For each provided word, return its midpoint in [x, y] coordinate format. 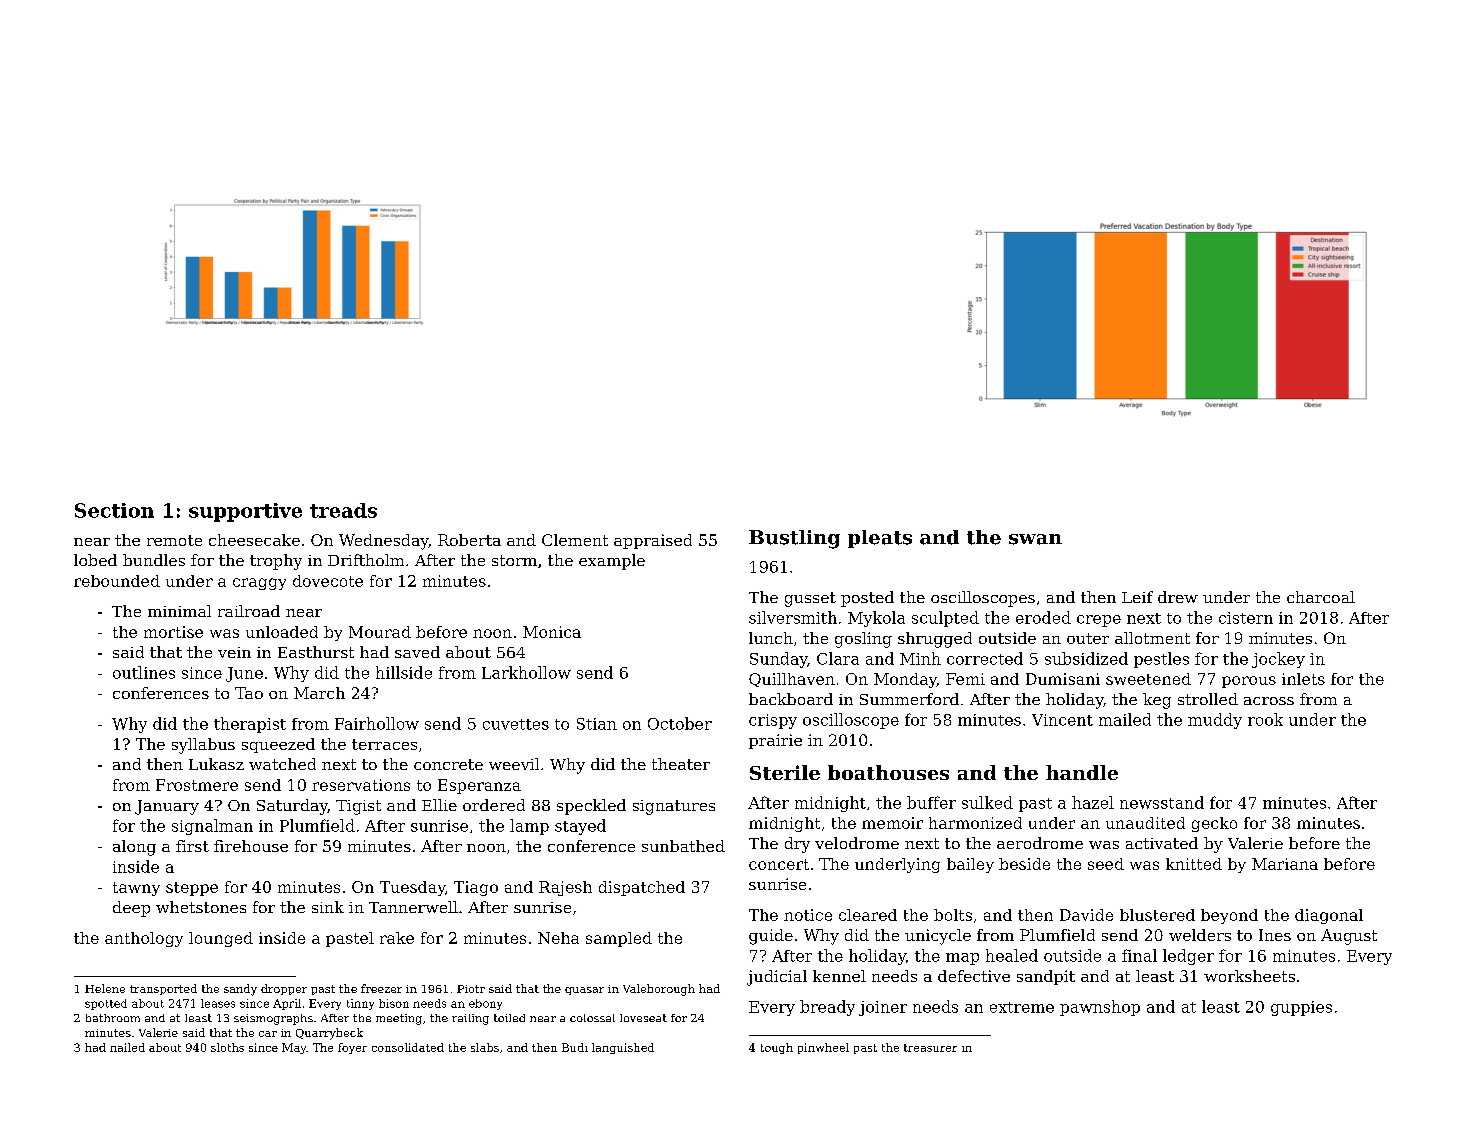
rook [1265, 719]
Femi [965, 679]
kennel [839, 976]
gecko [1214, 824]
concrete [448, 764]
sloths [227, 1047]
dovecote [328, 581]
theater [681, 764]
